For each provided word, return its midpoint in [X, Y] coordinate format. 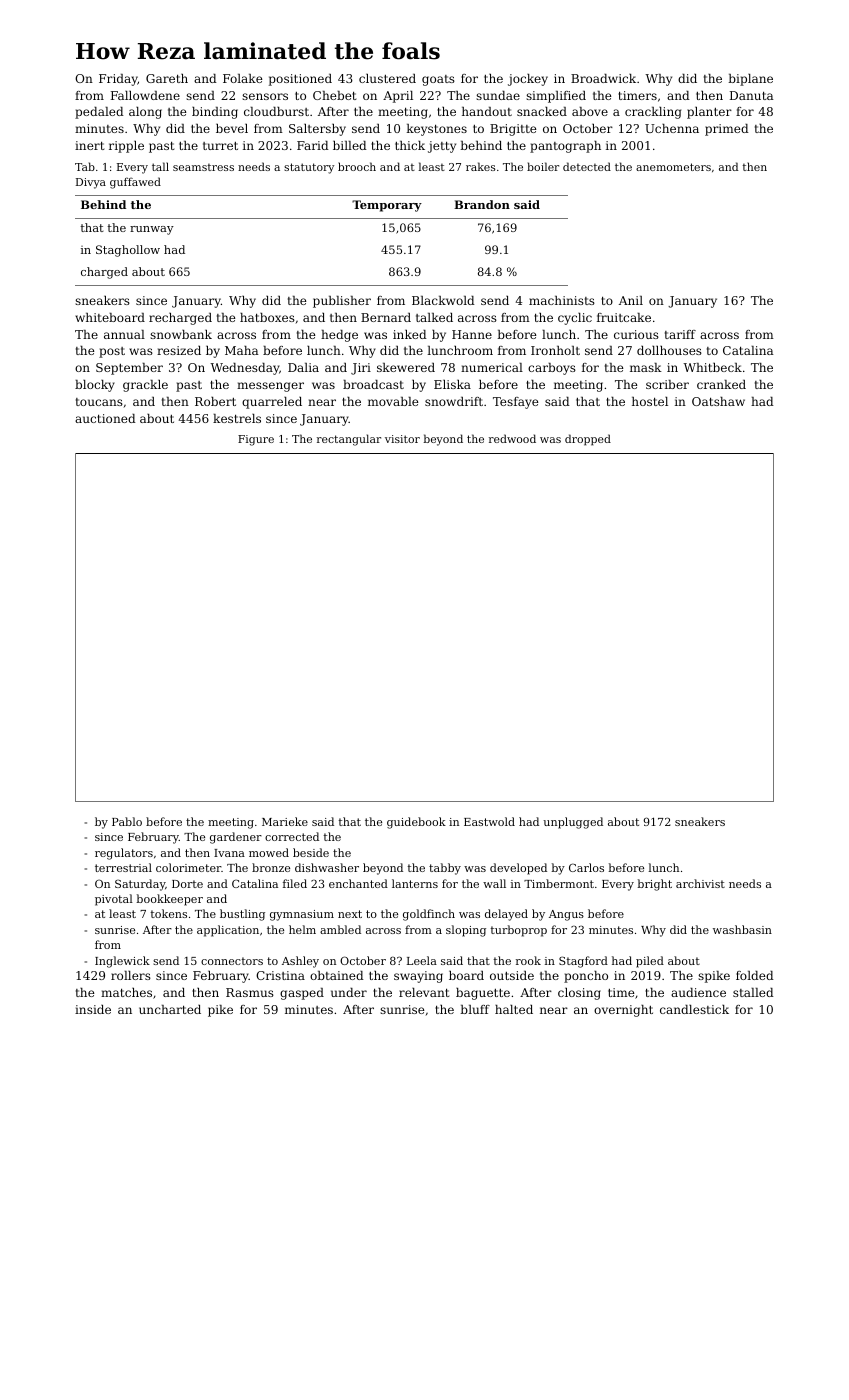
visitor [402, 439]
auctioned [105, 418]
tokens [168, 913]
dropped [588, 440]
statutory [309, 168]
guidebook [416, 823]
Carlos [586, 867]
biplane [750, 80]
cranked [721, 384]
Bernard [386, 317]
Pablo [127, 821]
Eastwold [489, 821]
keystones [437, 130]
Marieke [285, 821]
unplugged [573, 823]
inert [89, 145]
